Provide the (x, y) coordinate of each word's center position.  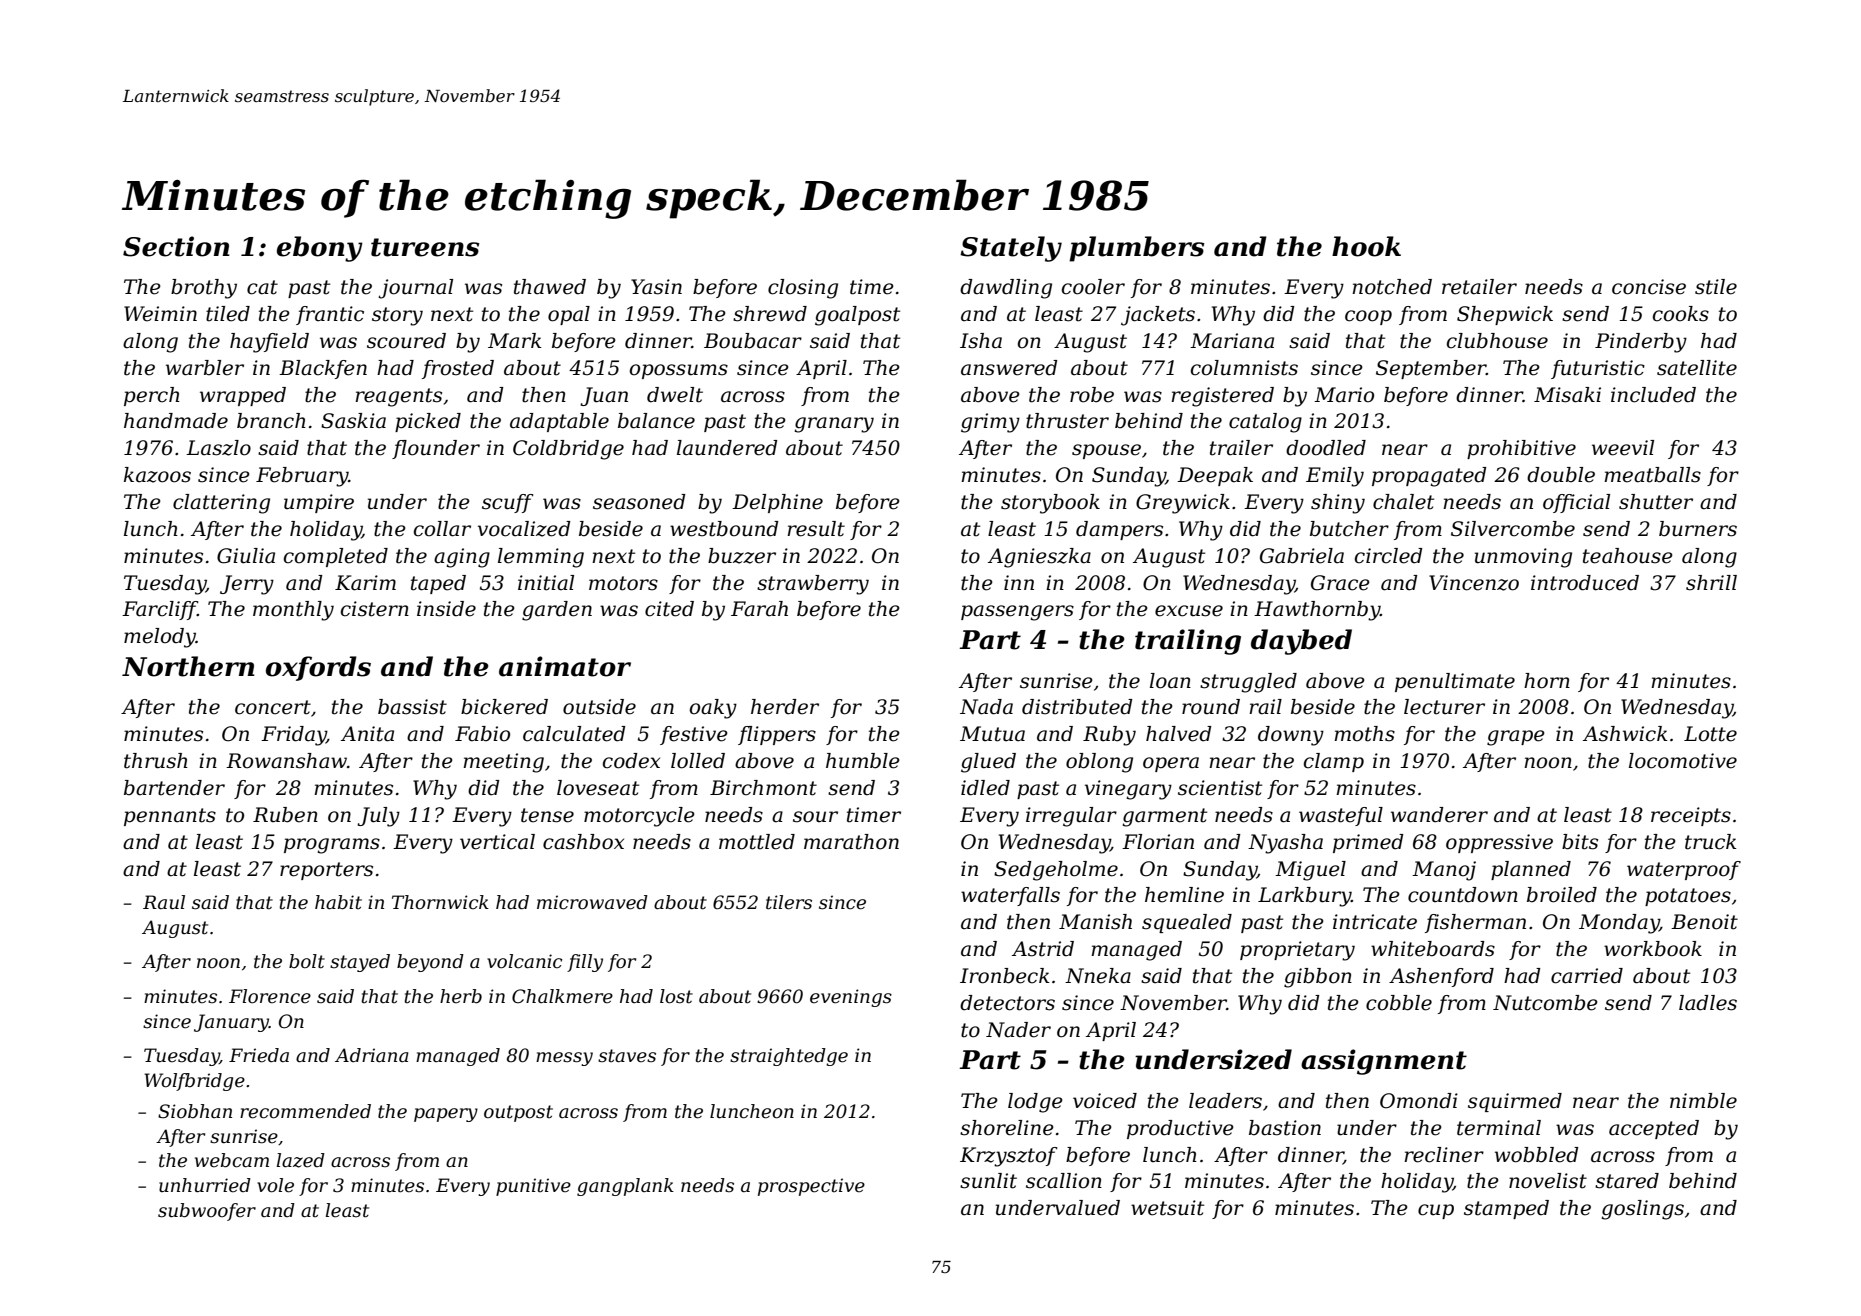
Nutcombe (1545, 1003)
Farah (759, 609)
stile (1716, 287)
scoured (406, 341)
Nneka (1098, 976)
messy (564, 1059)
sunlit (988, 1181)
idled (985, 788)
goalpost (857, 316)
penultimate (1455, 682)
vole (275, 1185)
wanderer (1439, 815)
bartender (174, 788)
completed (336, 557)
